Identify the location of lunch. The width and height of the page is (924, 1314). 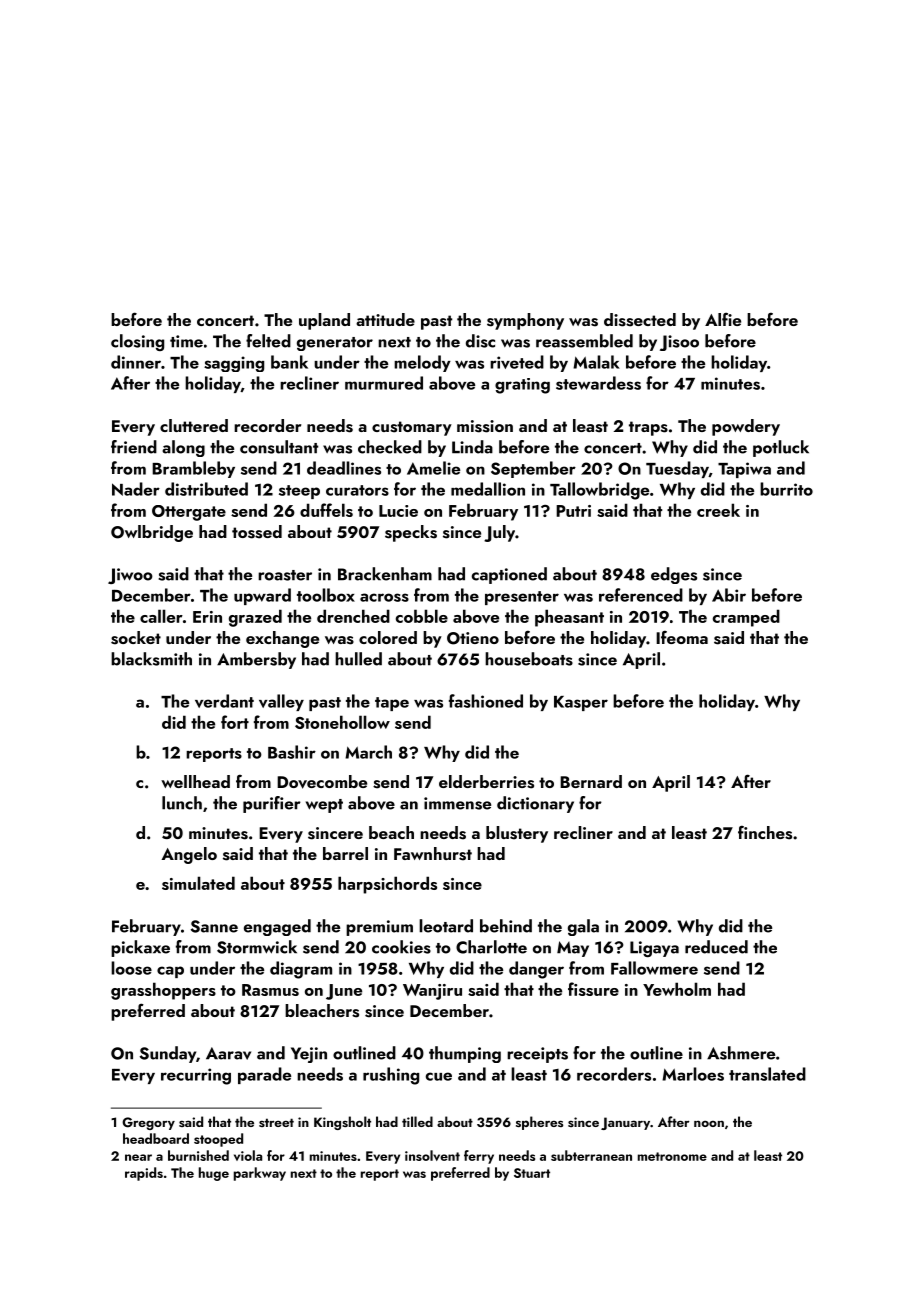
(182, 803).
